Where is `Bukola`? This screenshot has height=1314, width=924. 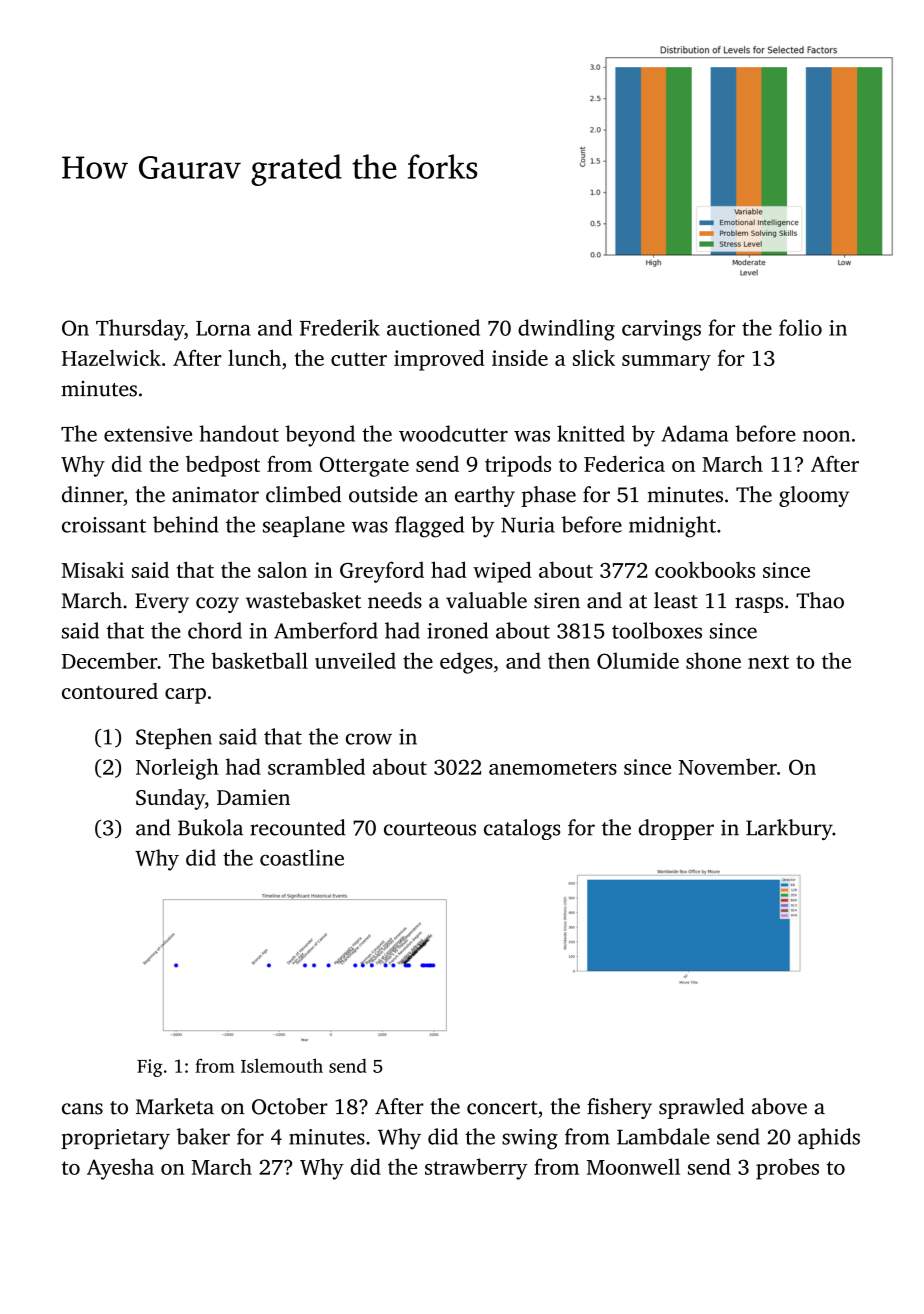 Bukola is located at coordinates (210, 827).
